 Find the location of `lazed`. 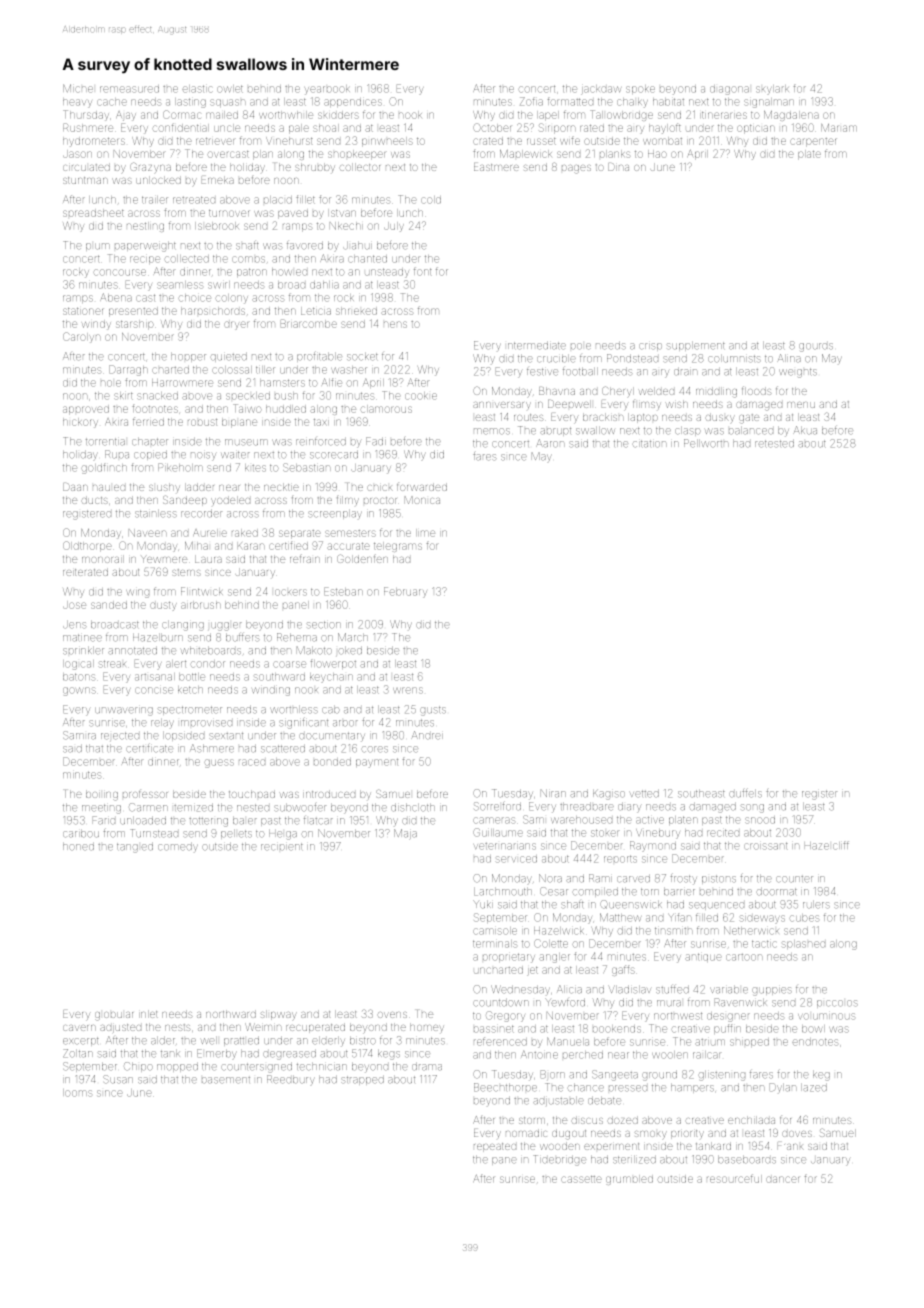

lazed is located at coordinates (814, 1088).
